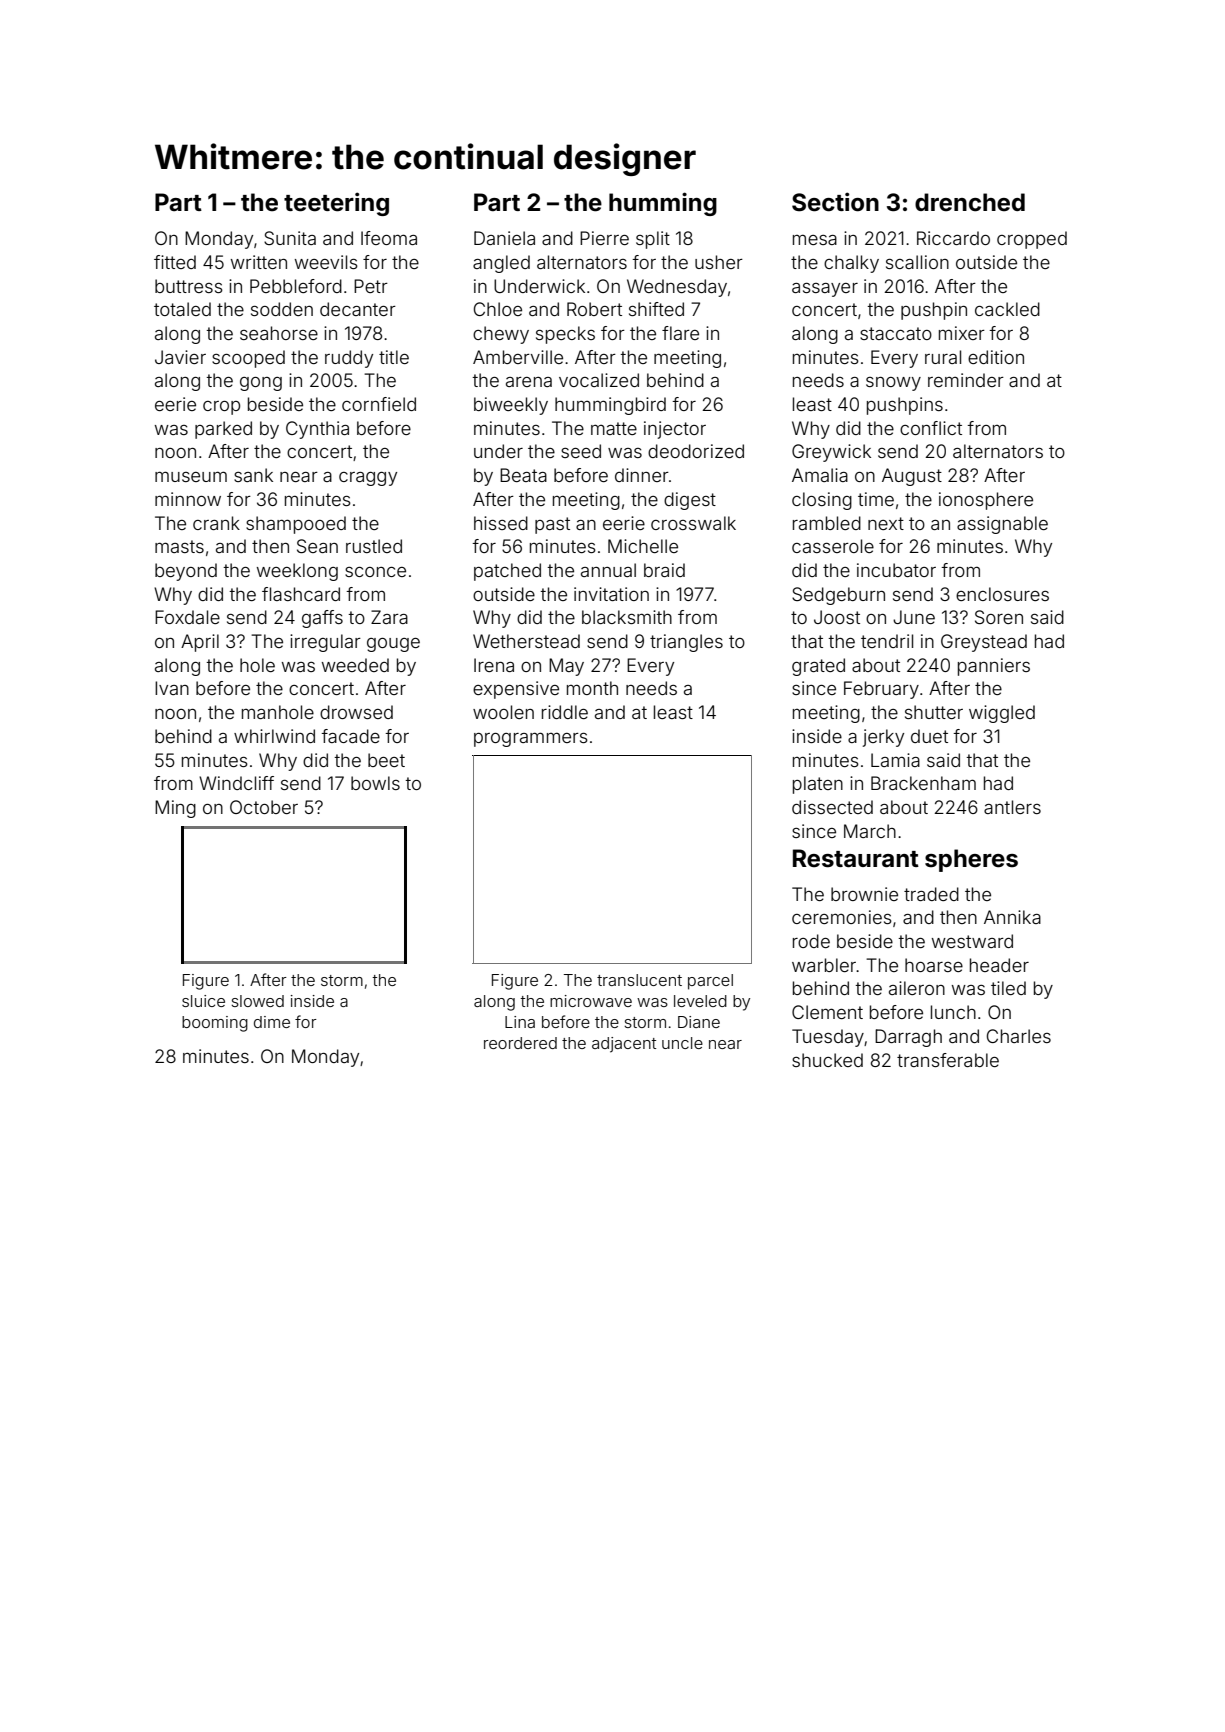  Describe the element at coordinates (996, 357) in the screenshot. I see `edition` at that location.
